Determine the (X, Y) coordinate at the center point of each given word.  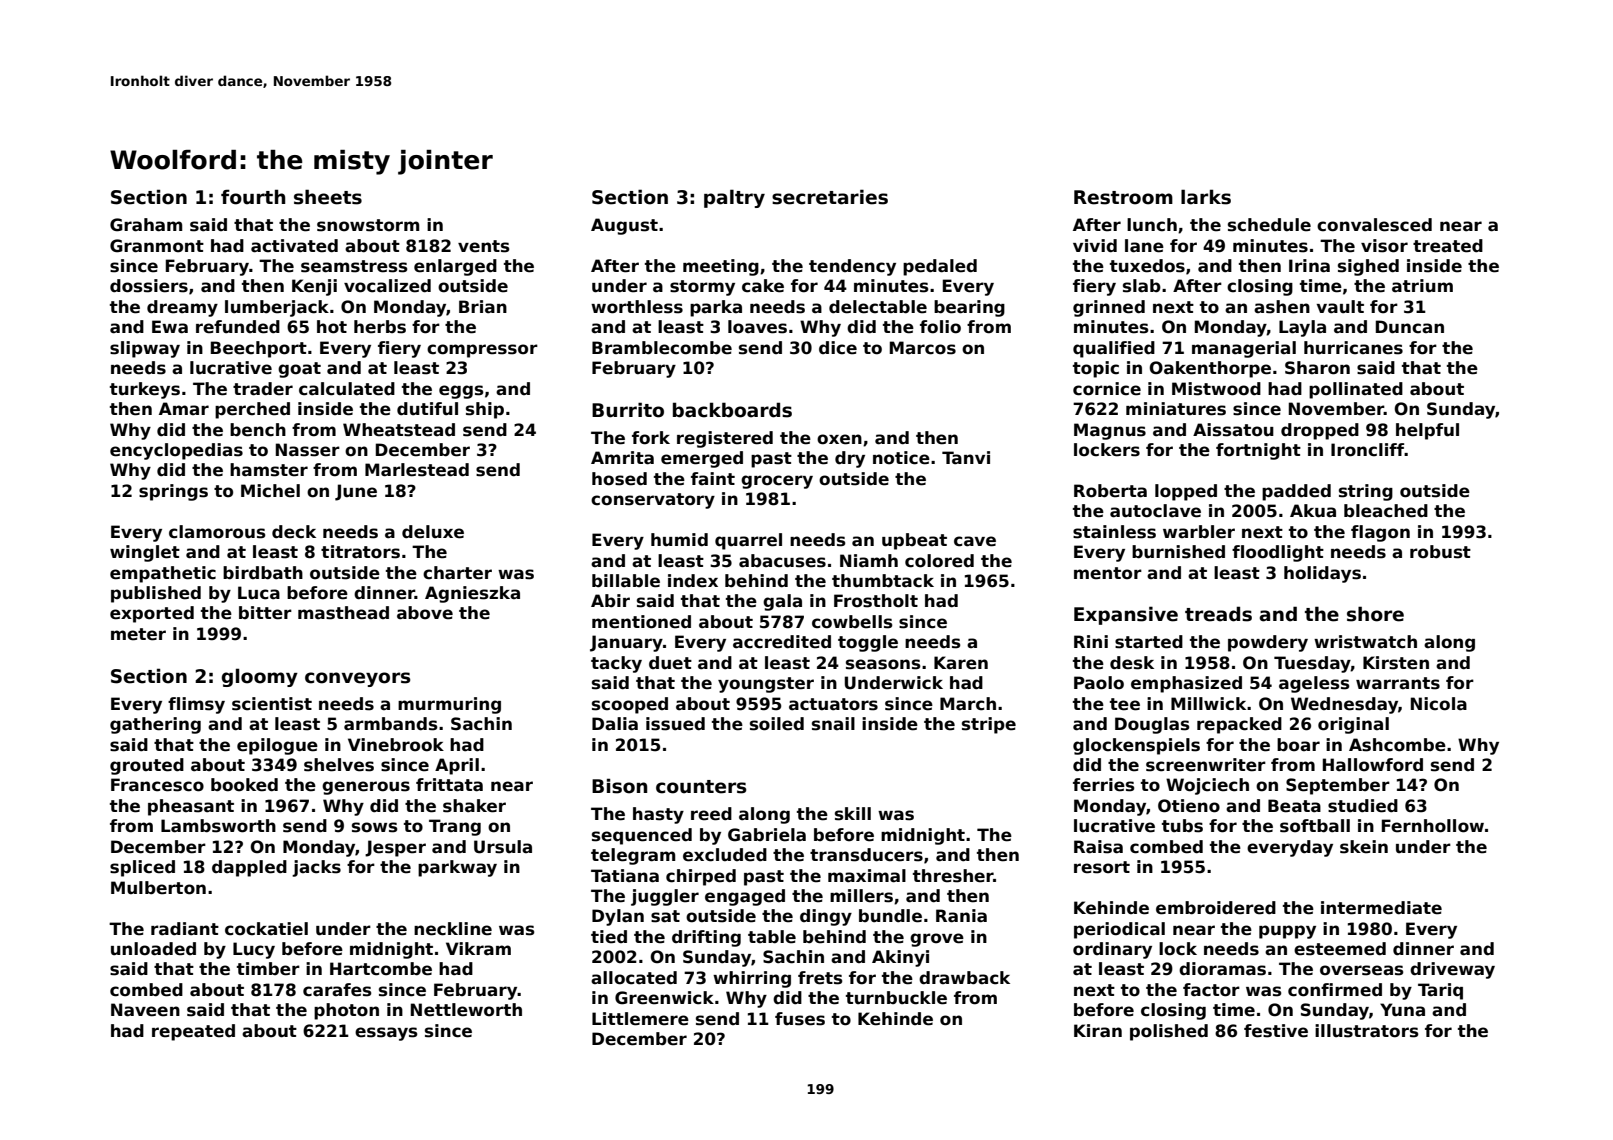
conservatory (653, 501)
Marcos (923, 348)
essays (386, 1034)
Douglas (1152, 725)
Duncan (1410, 327)
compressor (482, 351)
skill (853, 814)
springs (173, 492)
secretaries (830, 197)
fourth (253, 197)
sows (375, 827)
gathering (155, 725)
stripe (989, 725)
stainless (1114, 532)
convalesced (1374, 225)
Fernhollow (1433, 826)
